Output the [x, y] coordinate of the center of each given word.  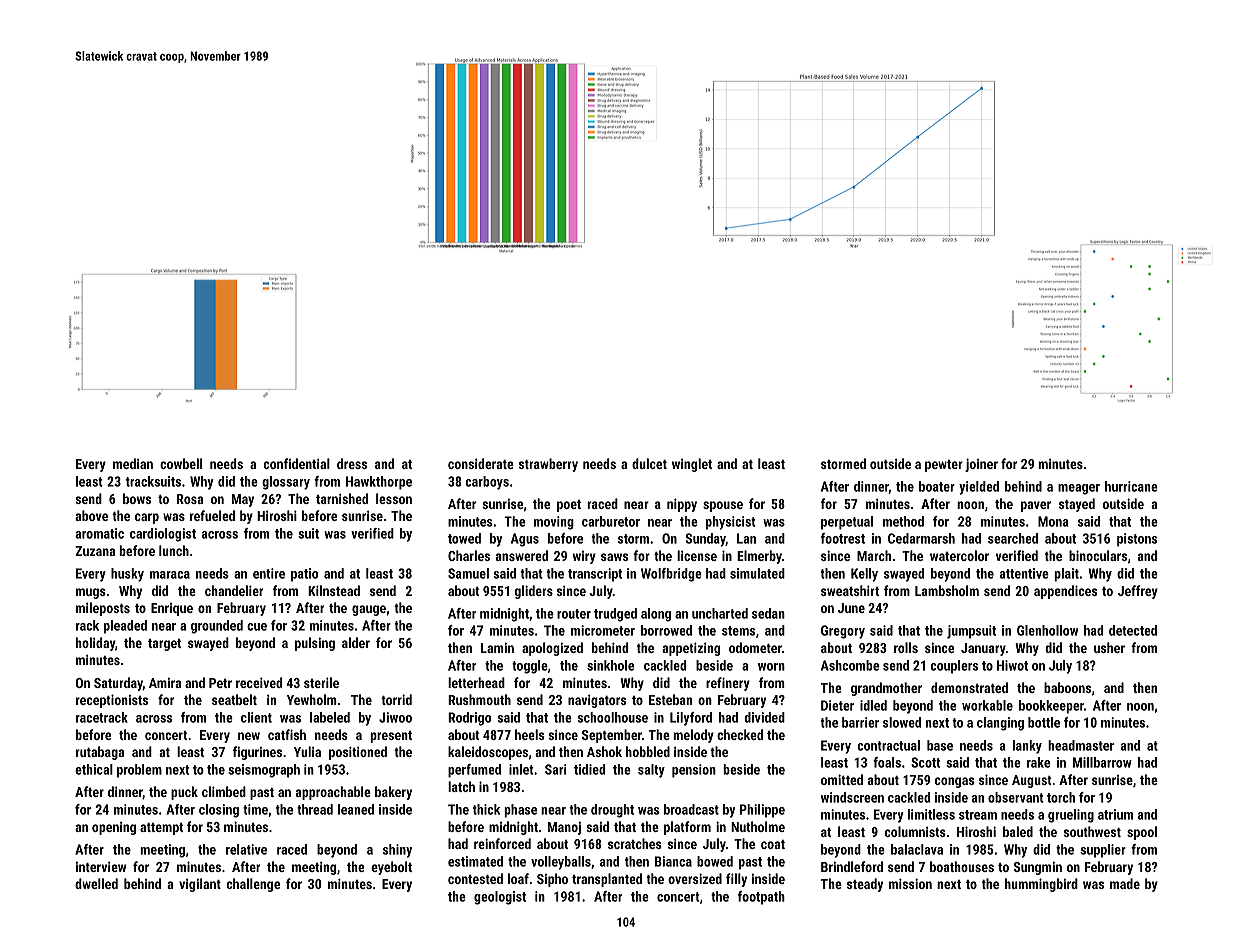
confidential [296, 463]
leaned [356, 809]
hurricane [1131, 486]
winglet [692, 465]
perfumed [474, 771]
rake [1038, 762]
